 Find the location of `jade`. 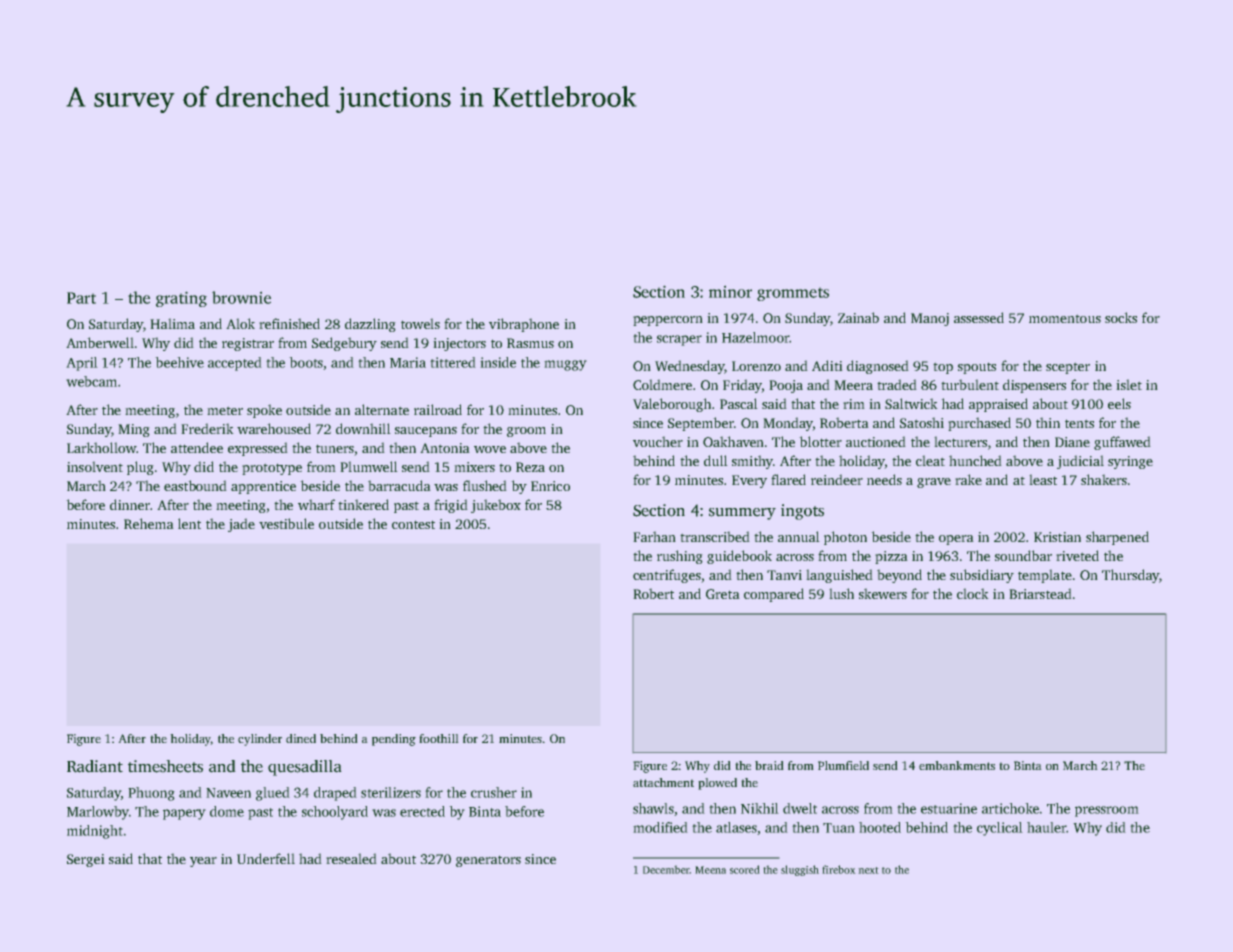

jade is located at coordinates (241, 525).
